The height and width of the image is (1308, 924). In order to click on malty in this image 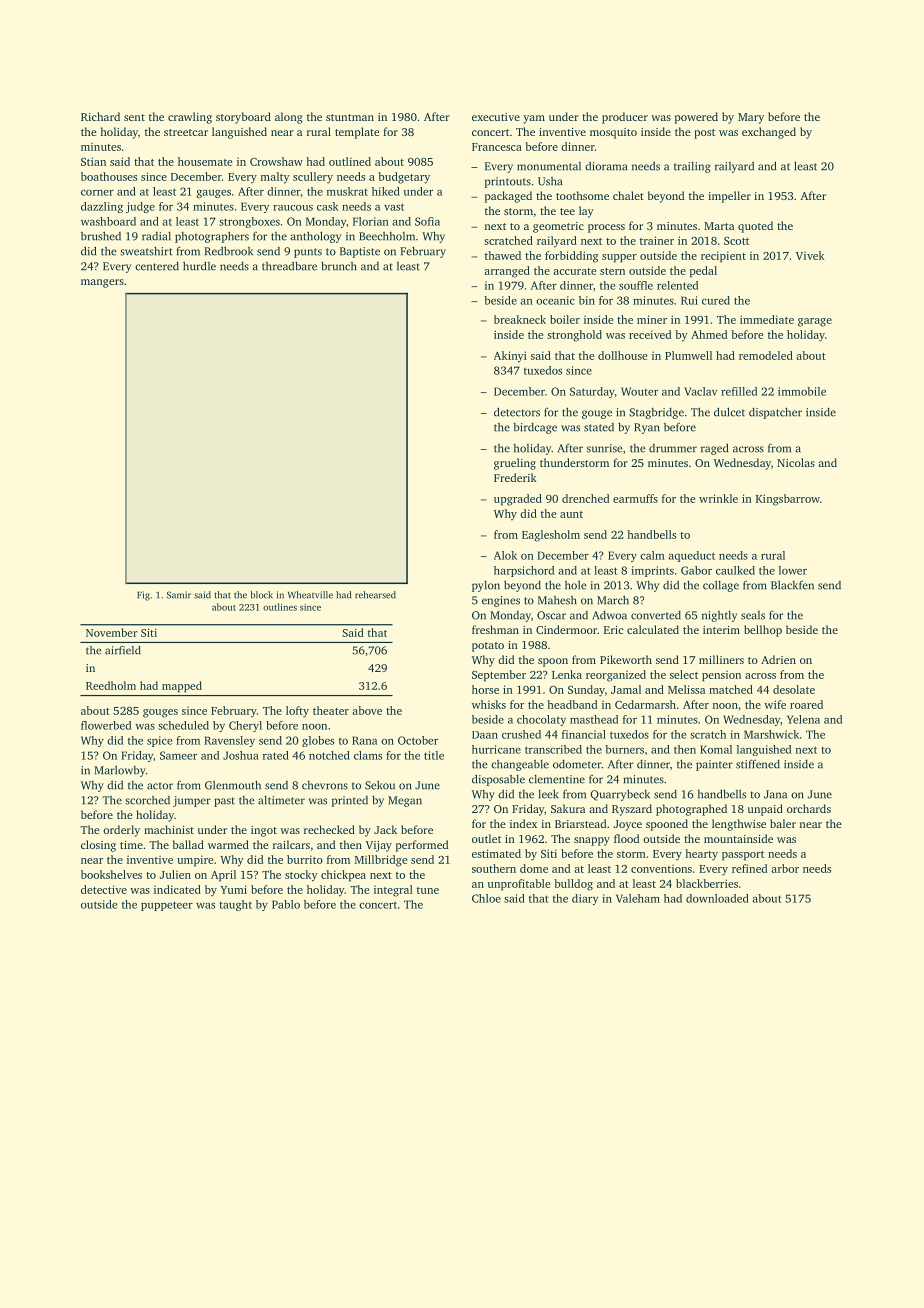, I will do `click(275, 178)`.
